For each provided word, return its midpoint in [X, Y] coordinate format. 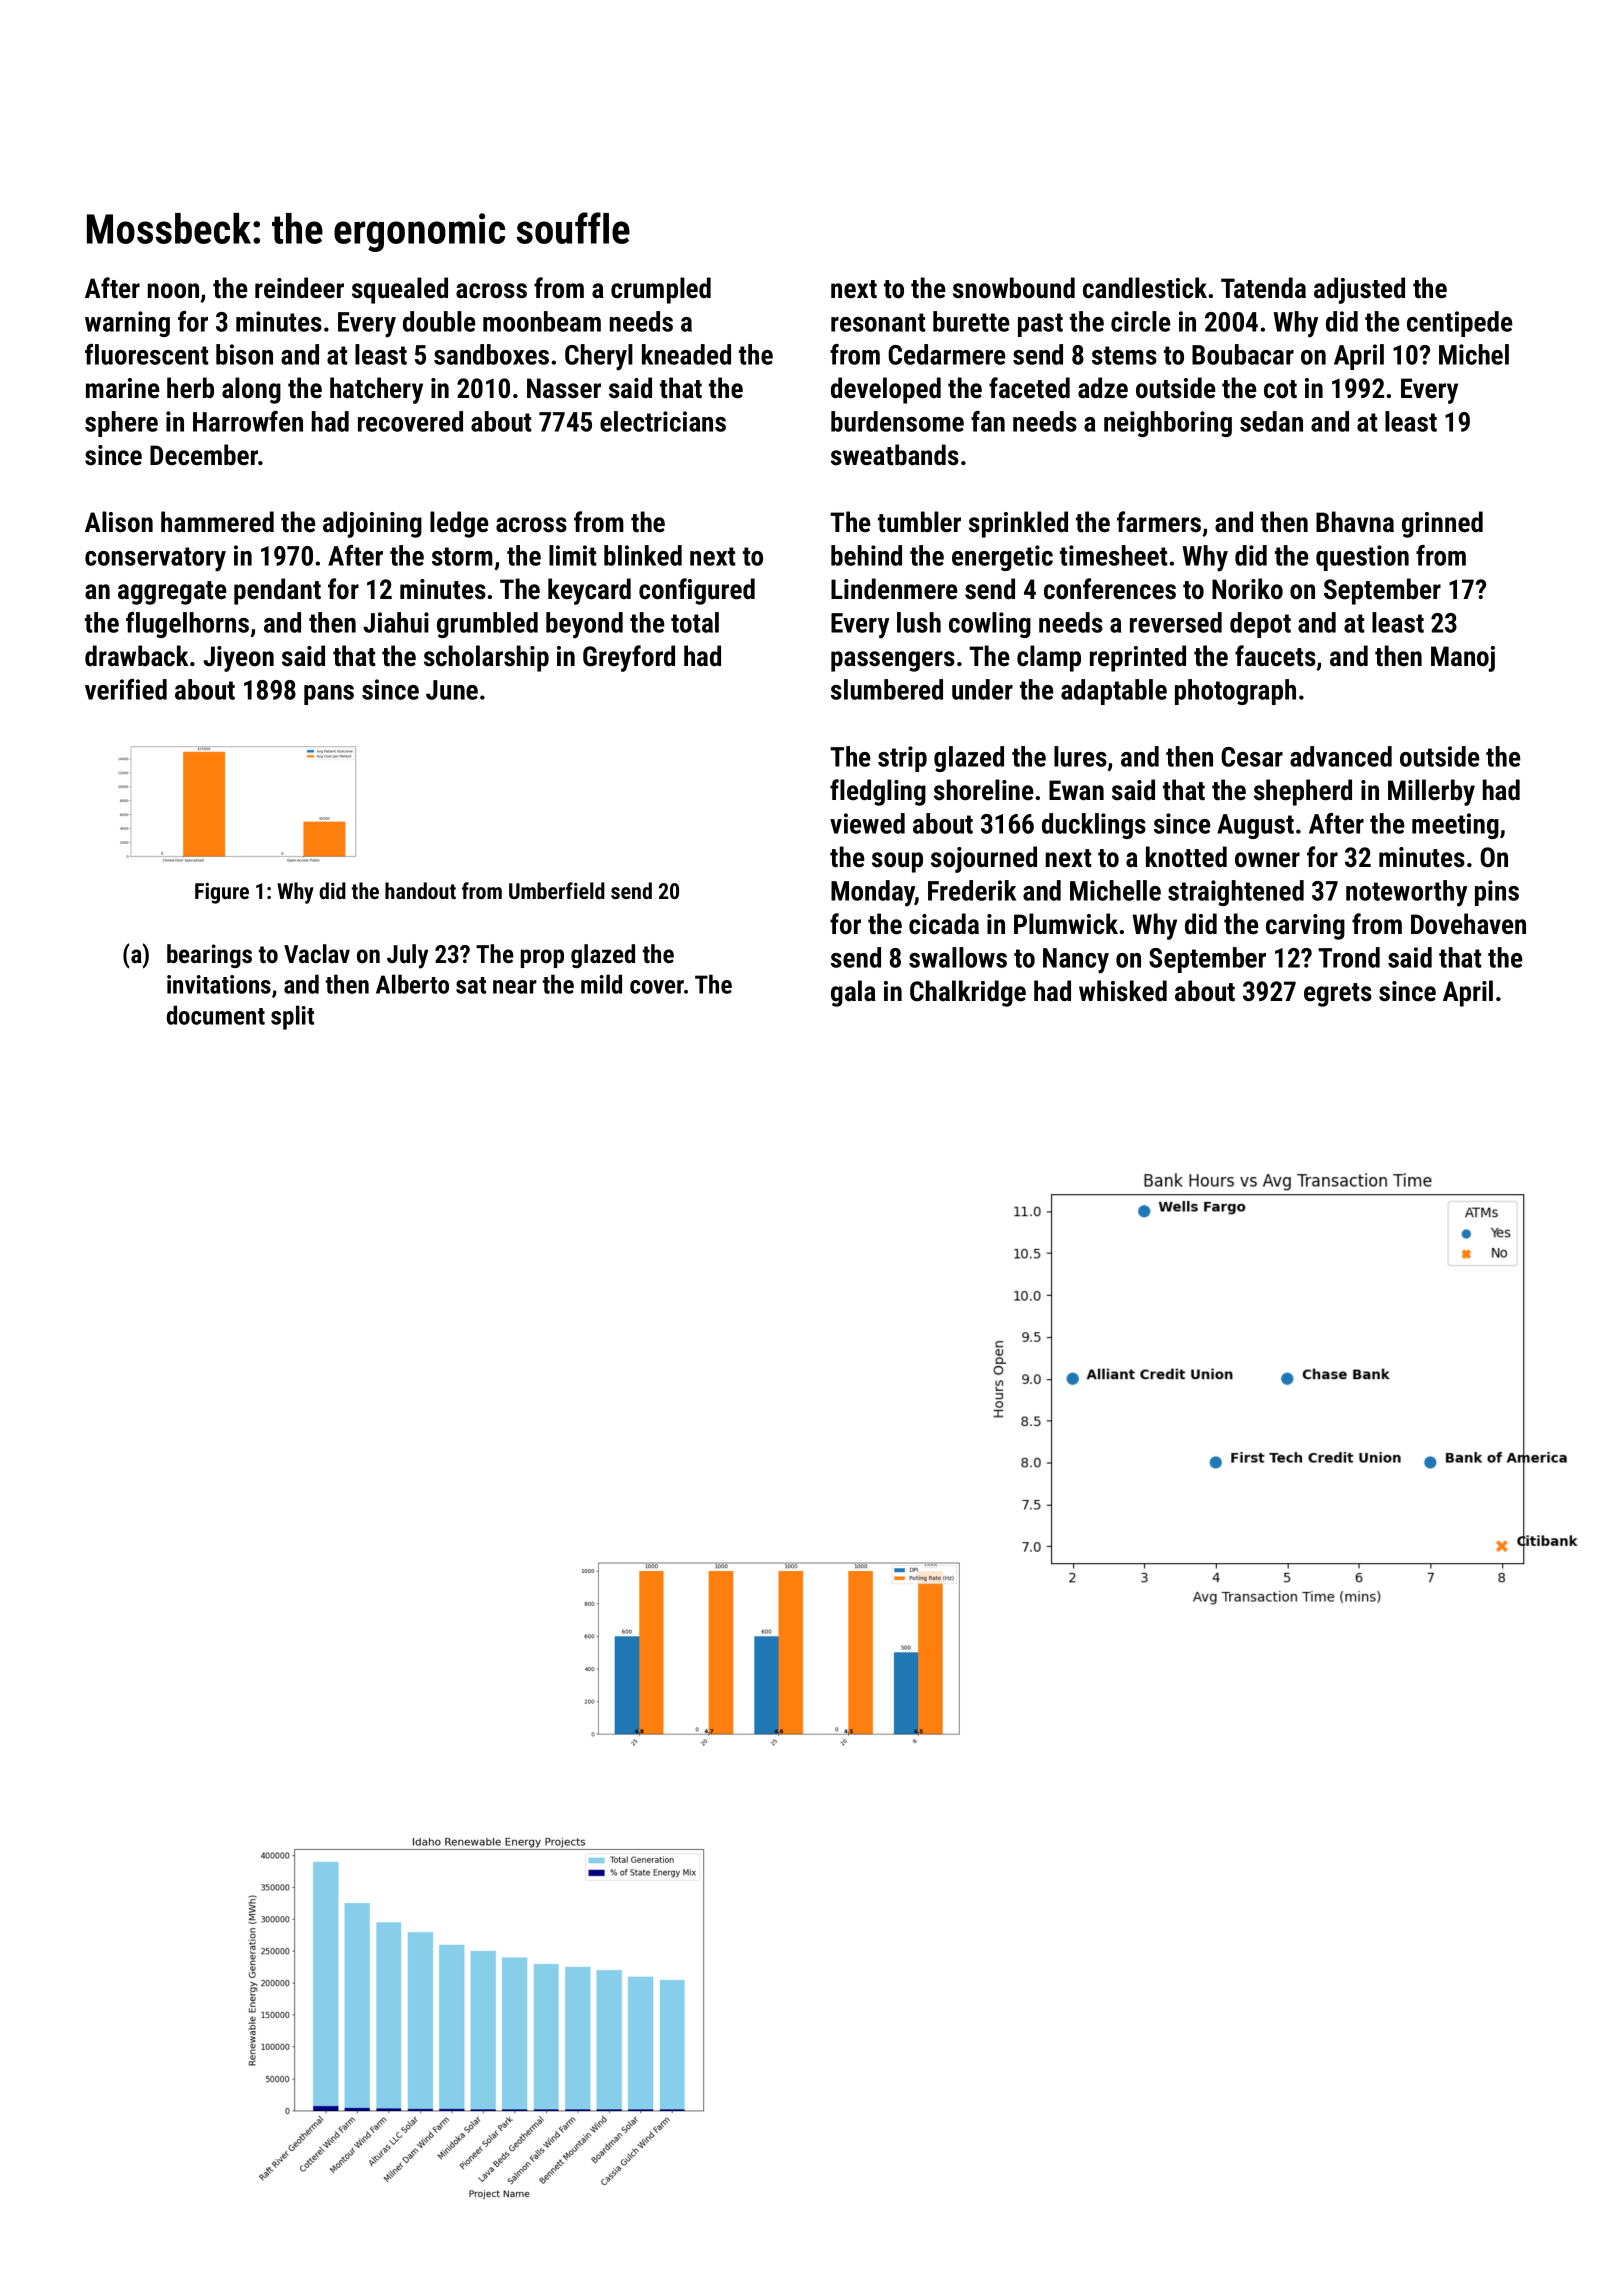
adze [1103, 388]
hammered [217, 522]
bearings [209, 956]
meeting [1455, 826]
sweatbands [895, 455]
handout [420, 890]
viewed [867, 823]
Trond [1349, 957]
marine [123, 388]
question [1362, 558]
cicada [944, 924]
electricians [663, 421]
